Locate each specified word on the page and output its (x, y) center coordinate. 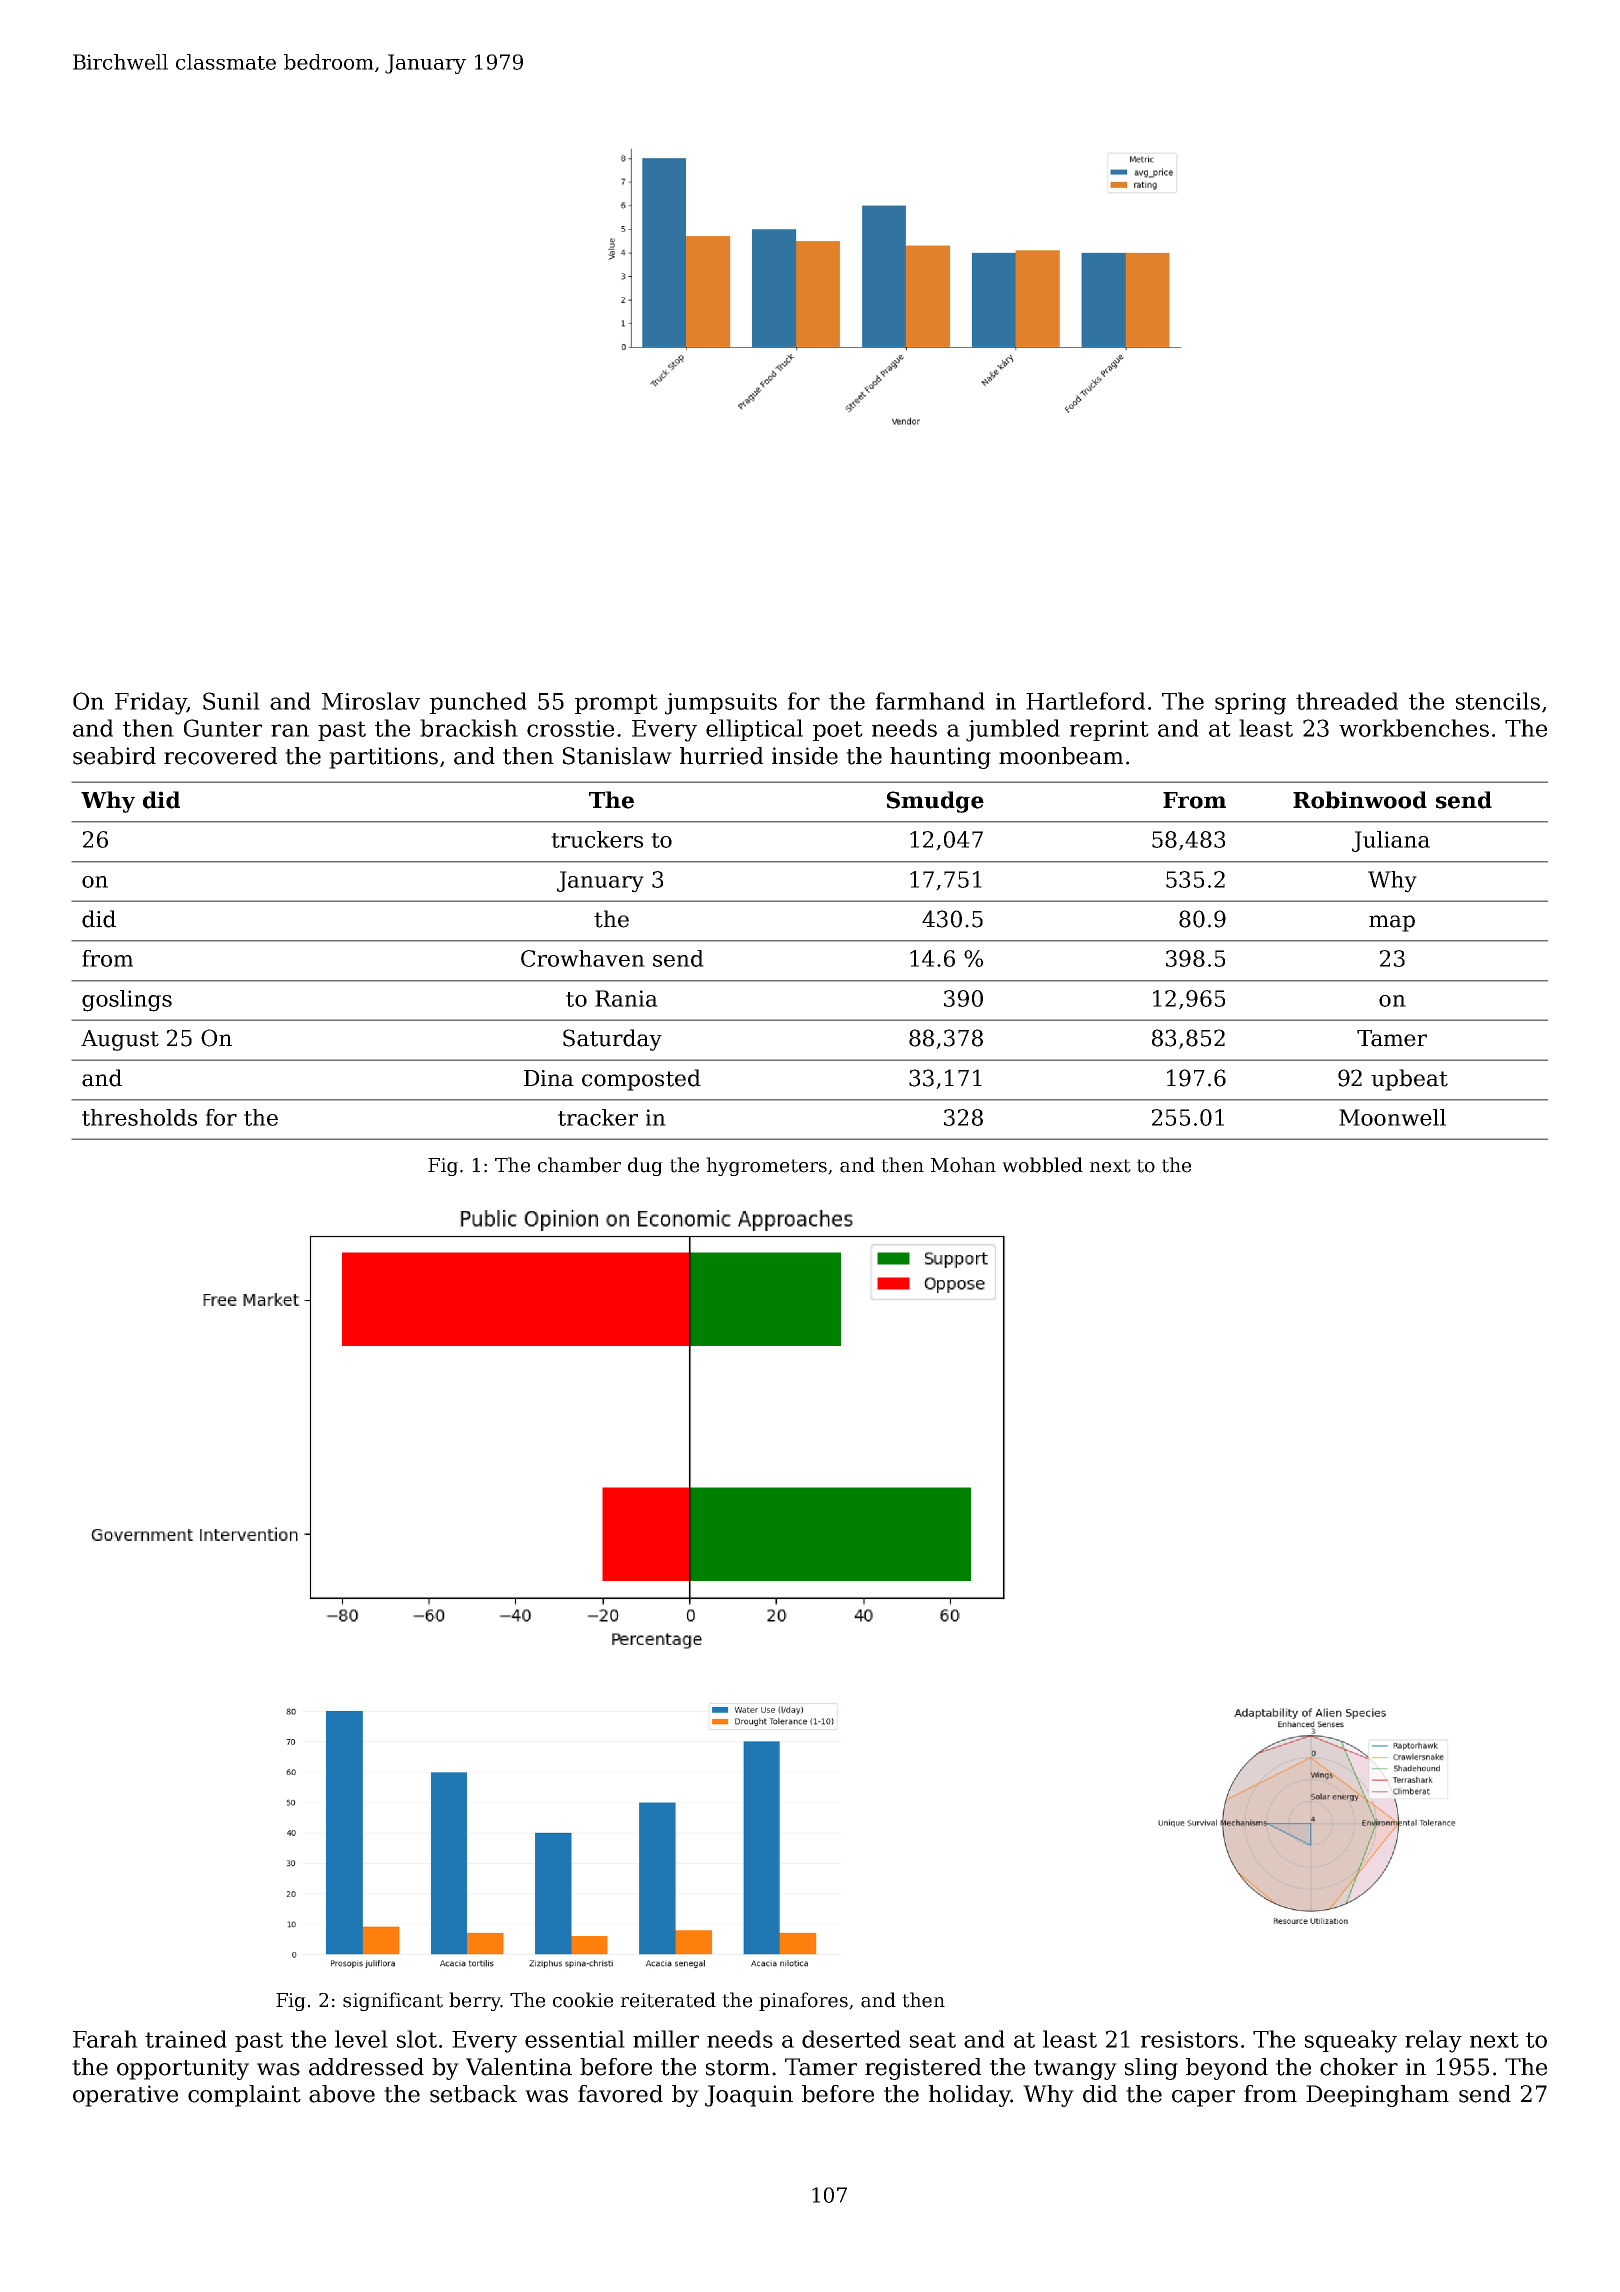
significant (393, 2001)
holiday (970, 2096)
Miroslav (371, 701)
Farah (105, 2039)
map (1392, 923)
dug (645, 1166)
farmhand (930, 701)
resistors (1189, 2039)
